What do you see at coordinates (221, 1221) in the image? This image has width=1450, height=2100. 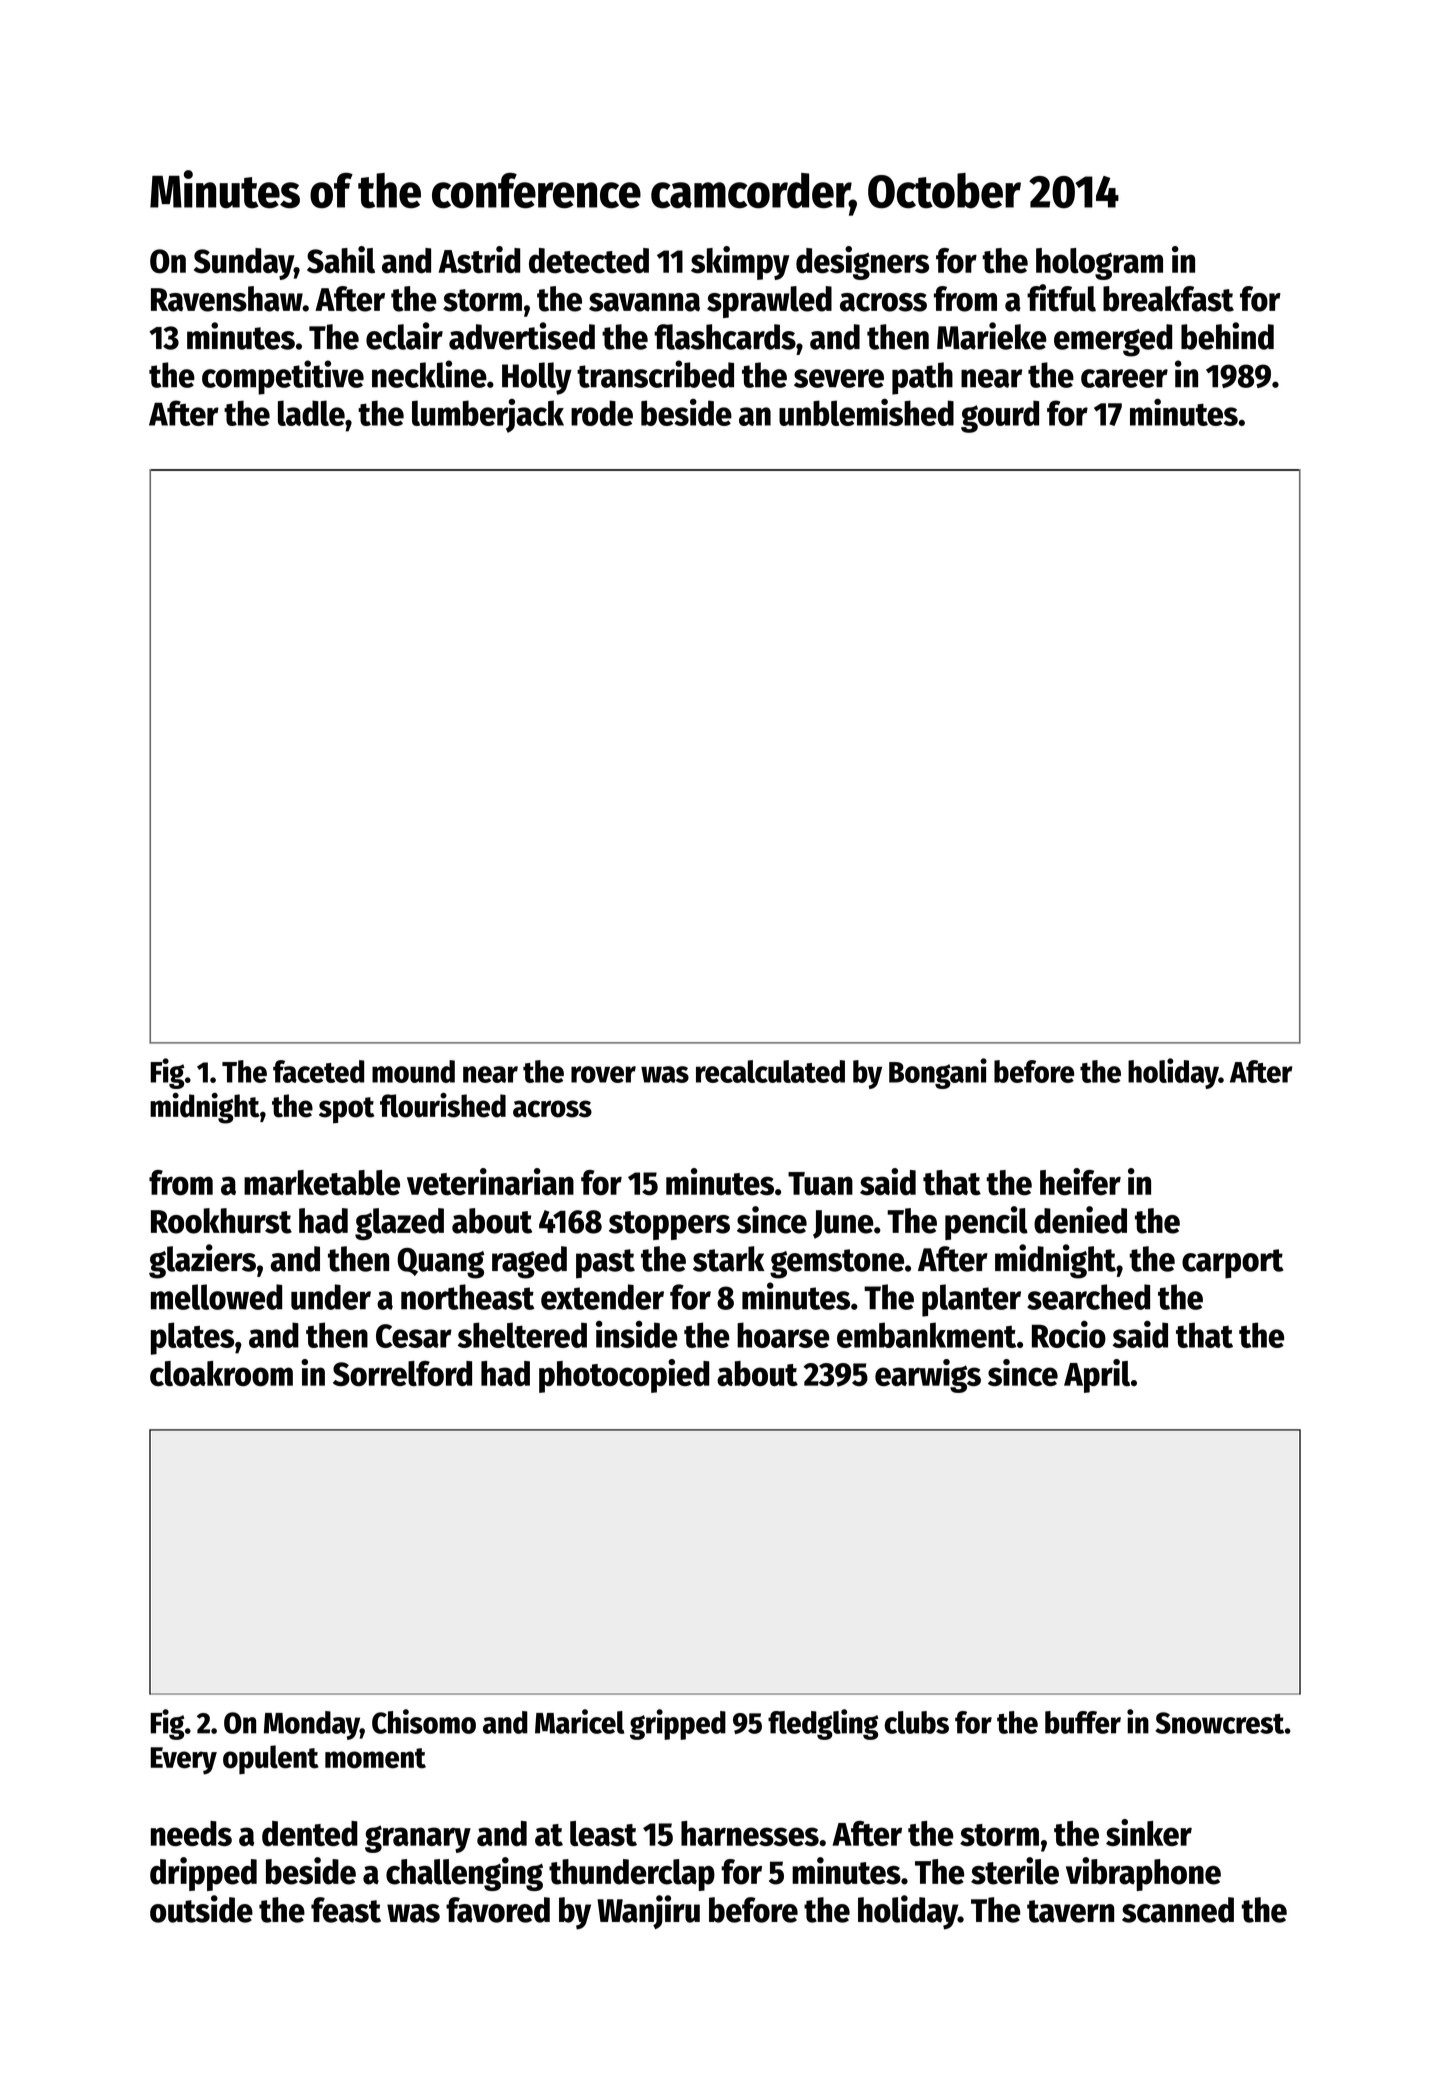 I see `Rookhurst` at bounding box center [221, 1221].
